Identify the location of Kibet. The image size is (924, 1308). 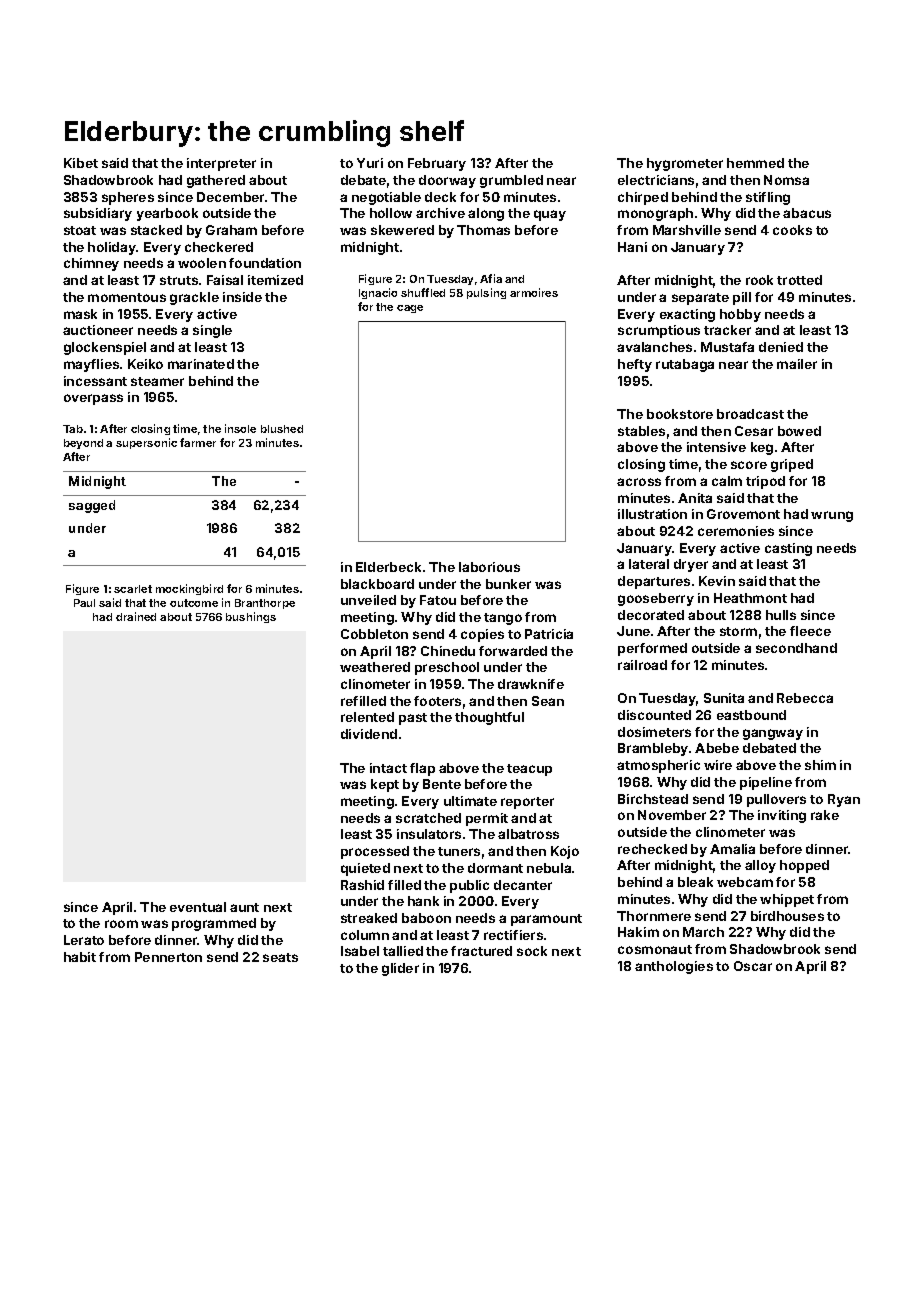
(81, 163).
